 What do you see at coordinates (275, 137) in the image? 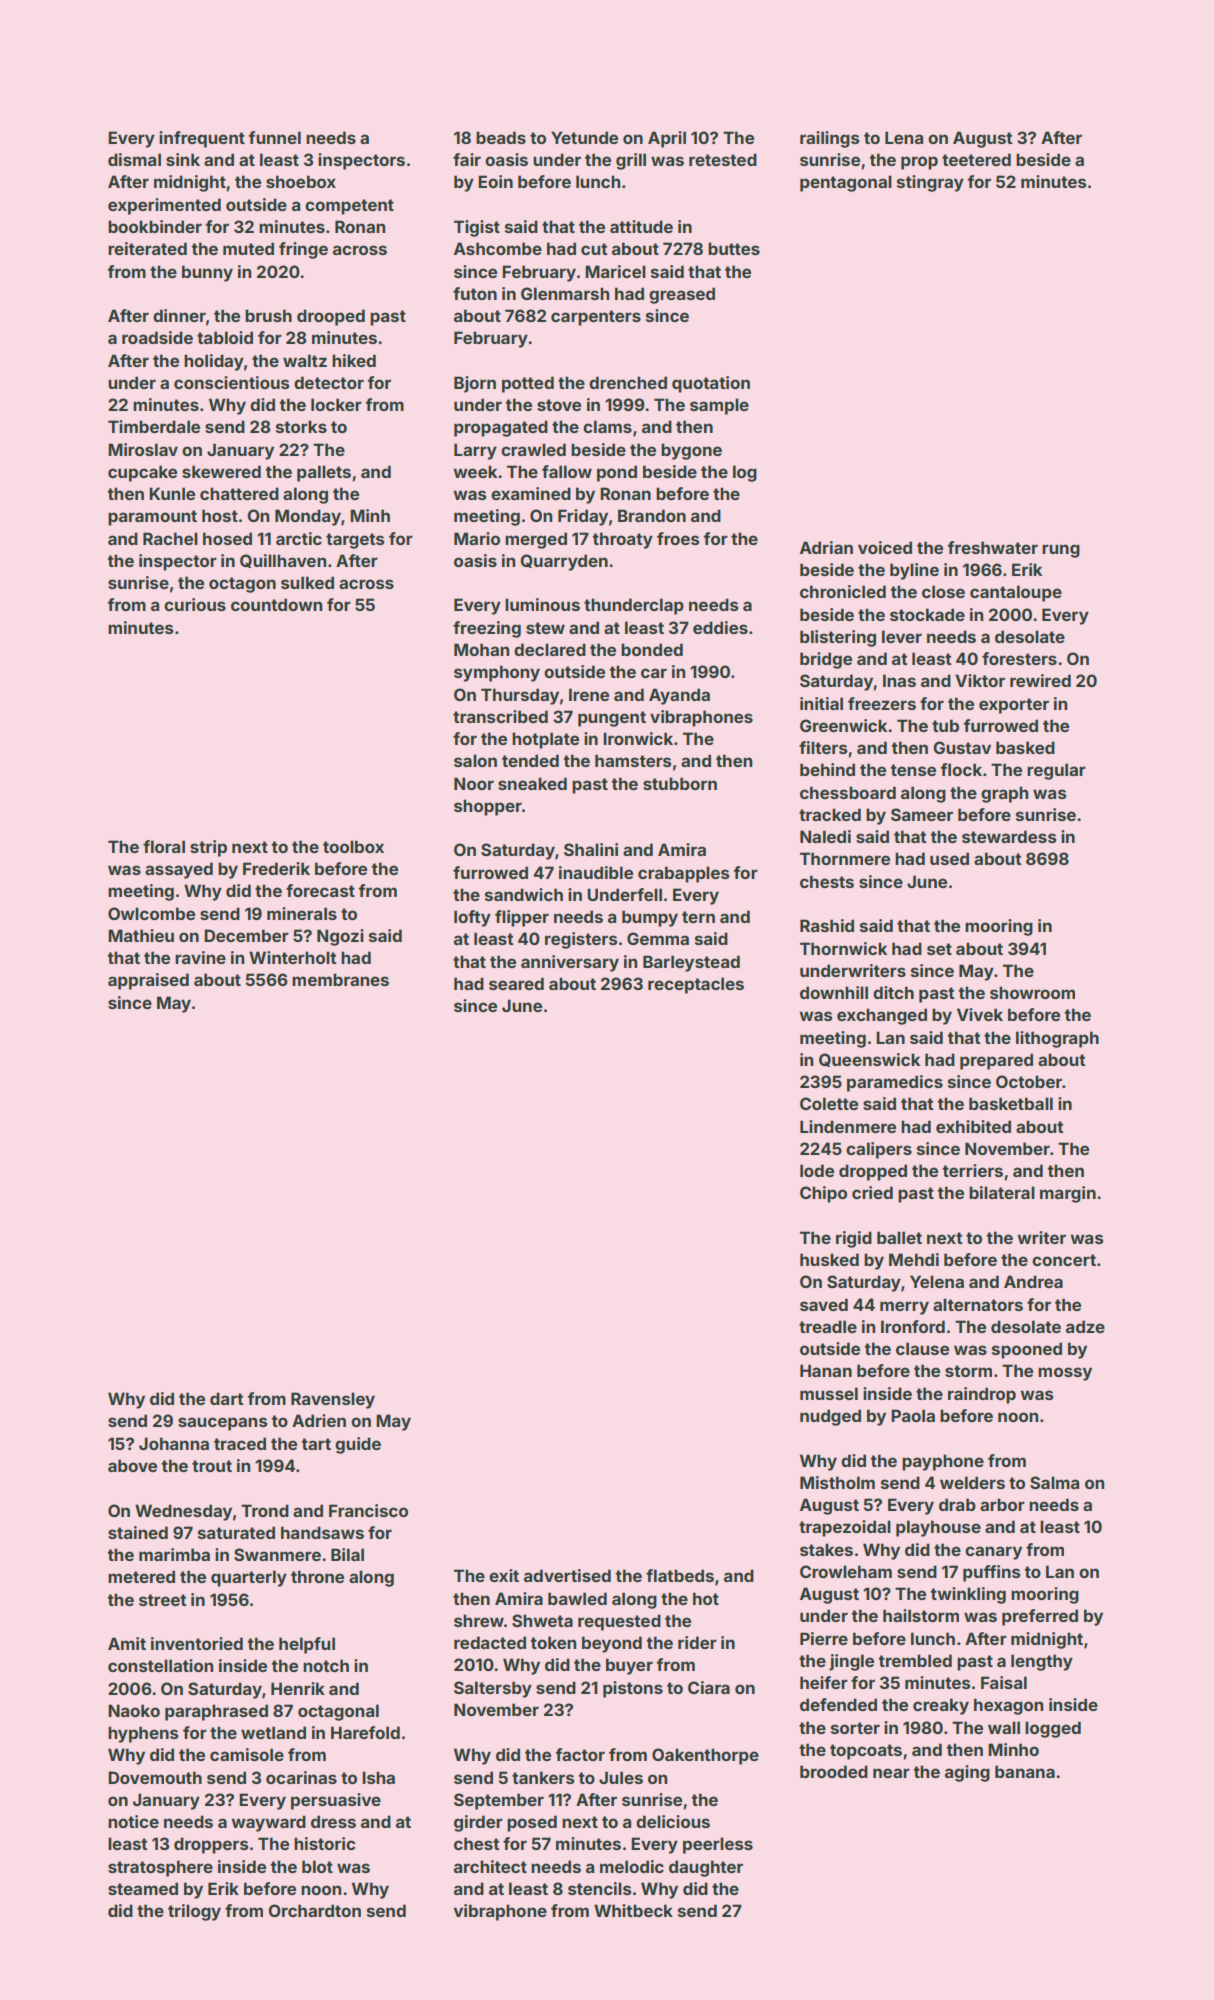
I see `funnel` at bounding box center [275, 137].
